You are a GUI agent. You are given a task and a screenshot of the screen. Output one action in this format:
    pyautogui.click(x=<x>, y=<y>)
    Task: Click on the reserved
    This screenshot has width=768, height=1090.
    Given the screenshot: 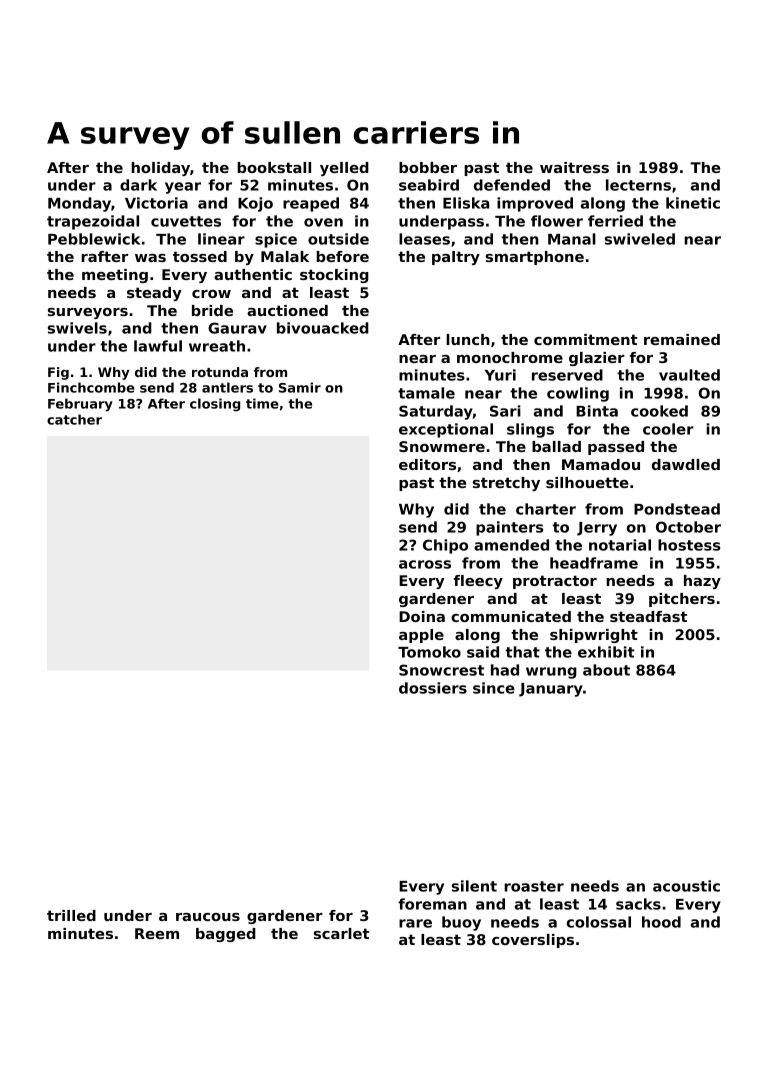 What is the action you would take?
    pyautogui.click(x=567, y=375)
